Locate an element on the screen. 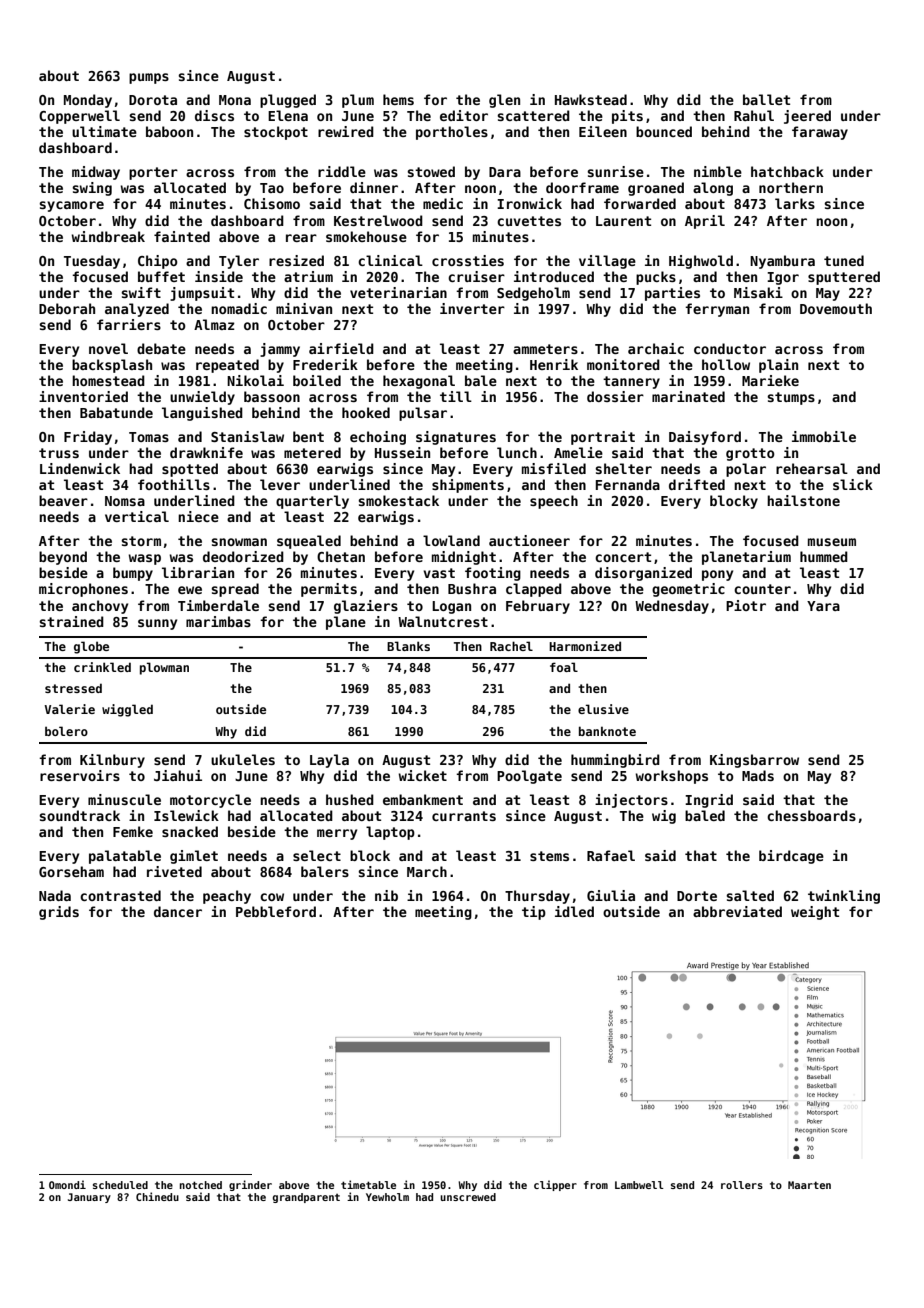  hems is located at coordinates (398, 99).
